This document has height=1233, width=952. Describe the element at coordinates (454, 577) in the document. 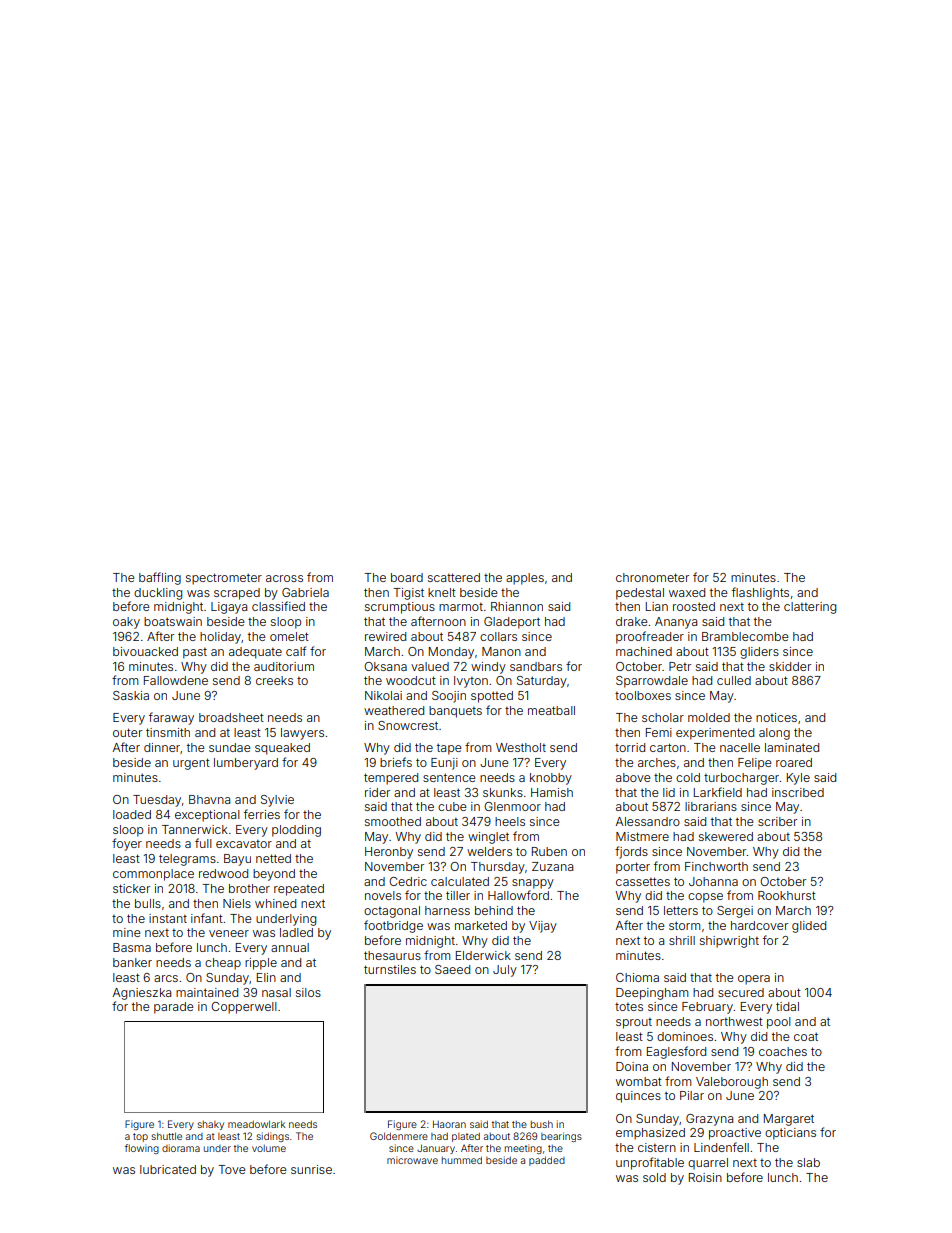

I see `scattered` at that location.
